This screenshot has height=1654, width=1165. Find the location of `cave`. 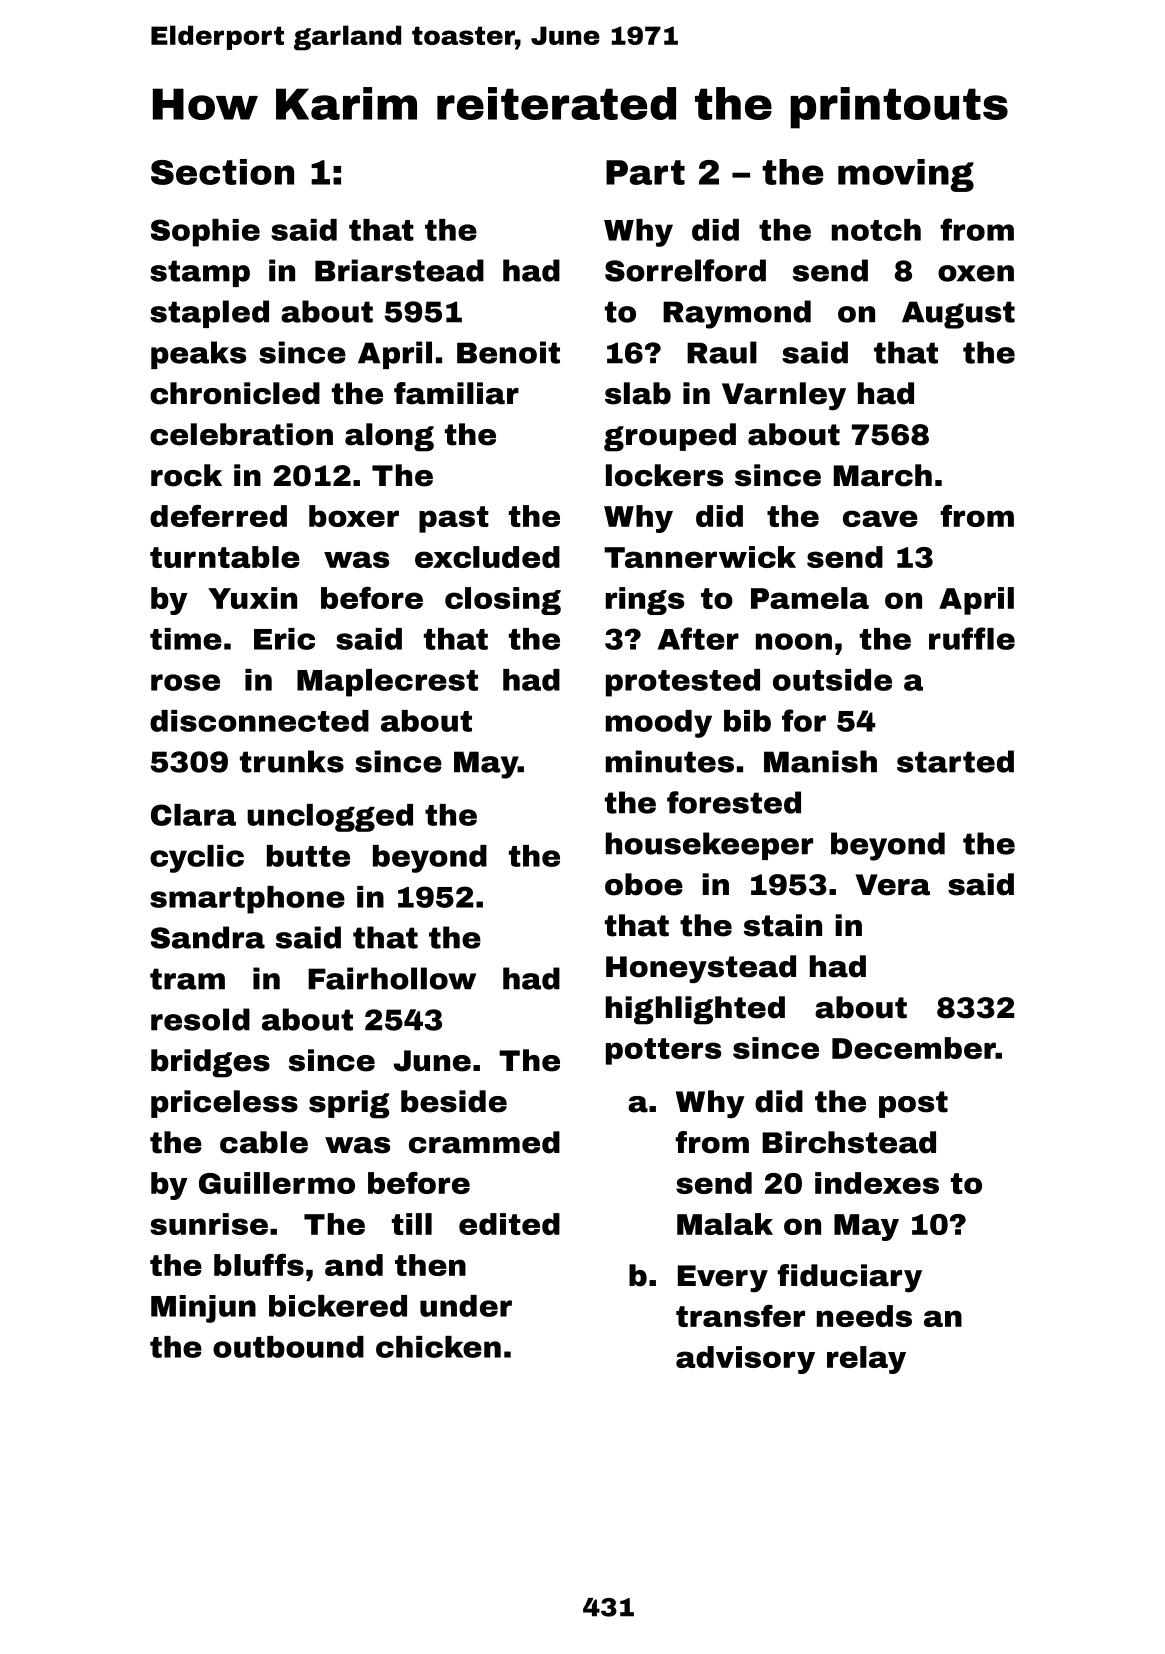

cave is located at coordinates (880, 518).
